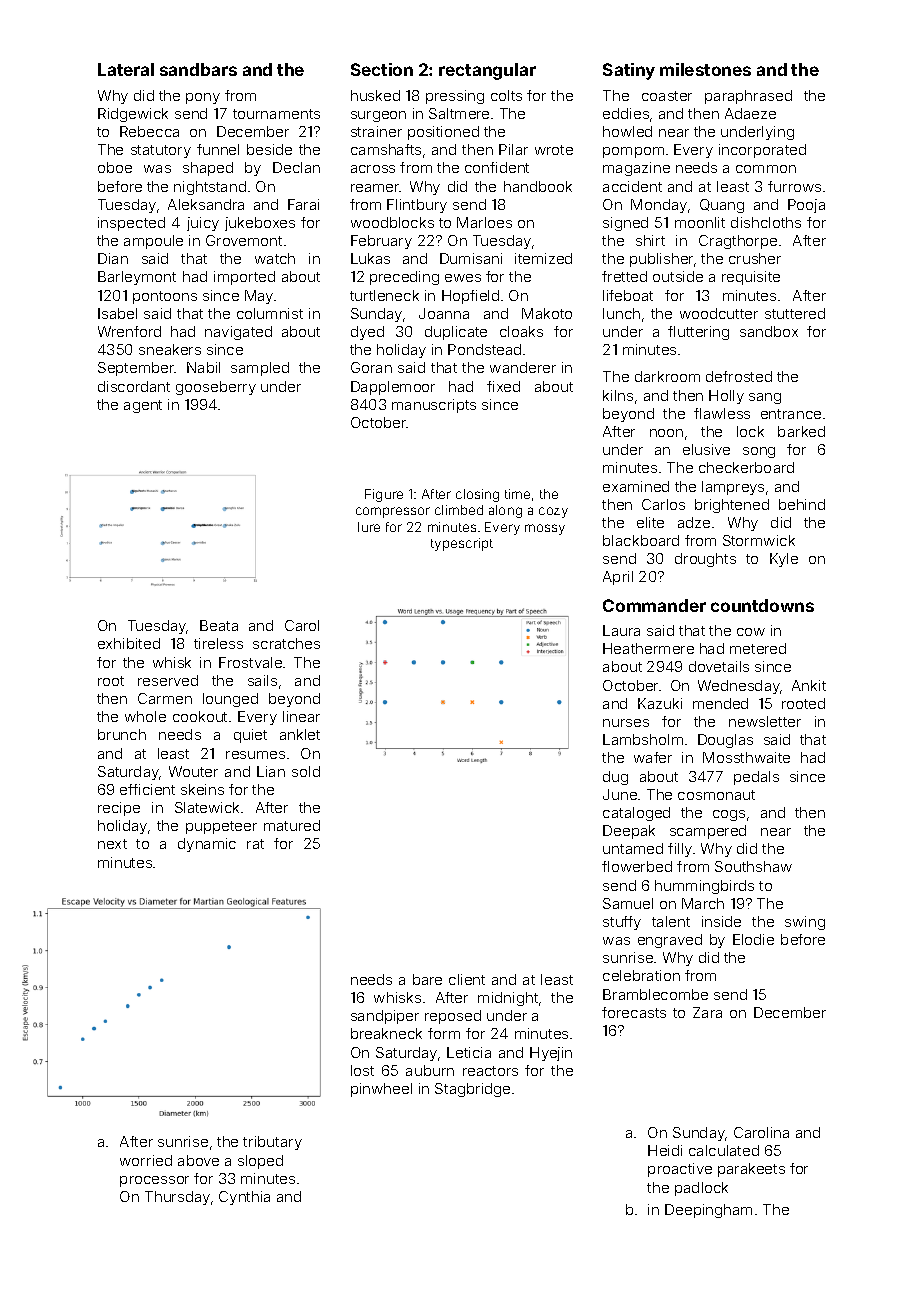 The height and width of the image is (1308, 924). I want to click on Dian, so click(113, 258).
